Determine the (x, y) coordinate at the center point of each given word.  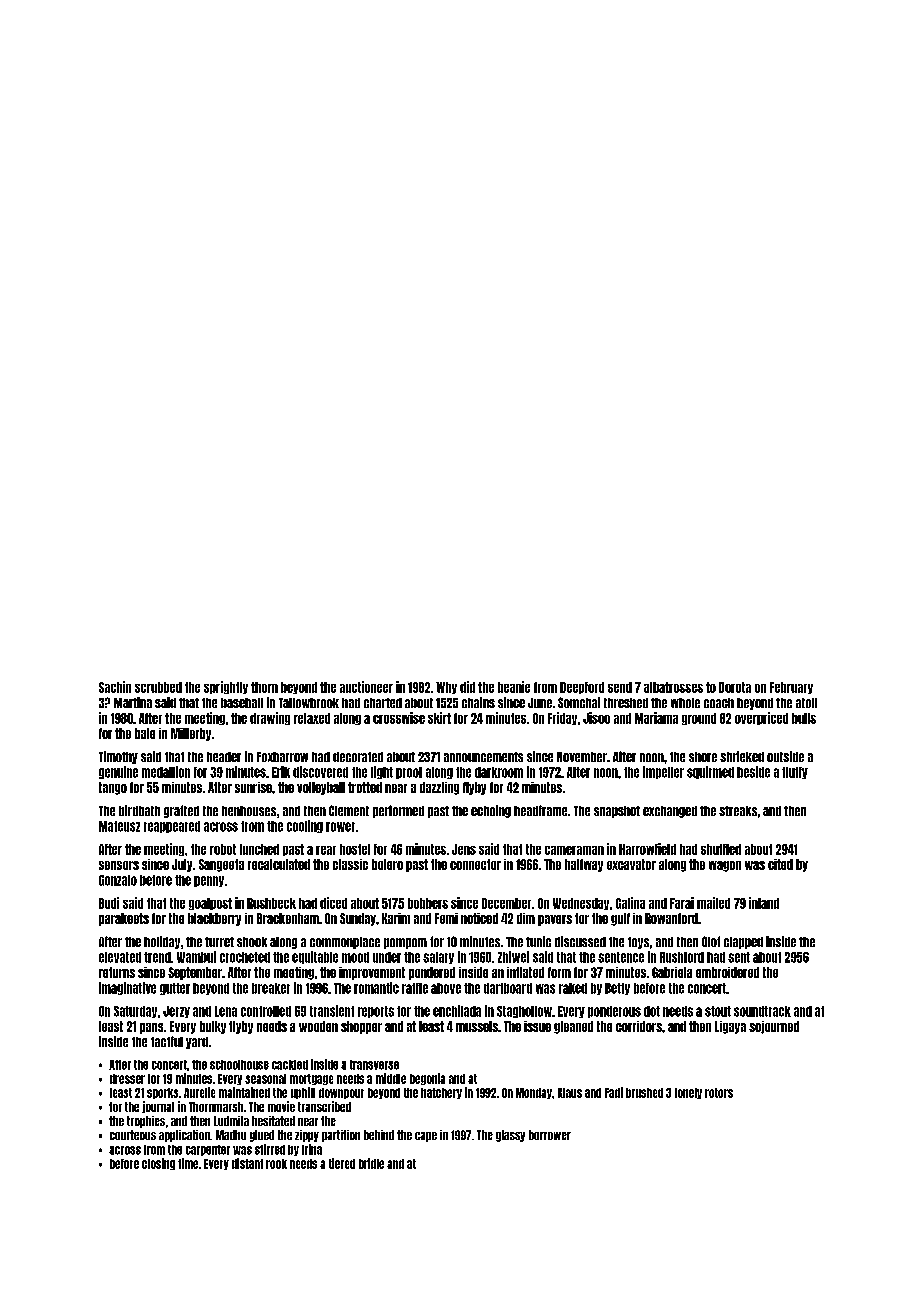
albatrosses (673, 687)
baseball (242, 703)
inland (764, 903)
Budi (109, 903)
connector (475, 864)
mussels (477, 1026)
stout (718, 1011)
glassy (510, 1136)
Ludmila (231, 1121)
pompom (405, 943)
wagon (725, 866)
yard (197, 1043)
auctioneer (366, 687)
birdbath (139, 810)
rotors (719, 1093)
